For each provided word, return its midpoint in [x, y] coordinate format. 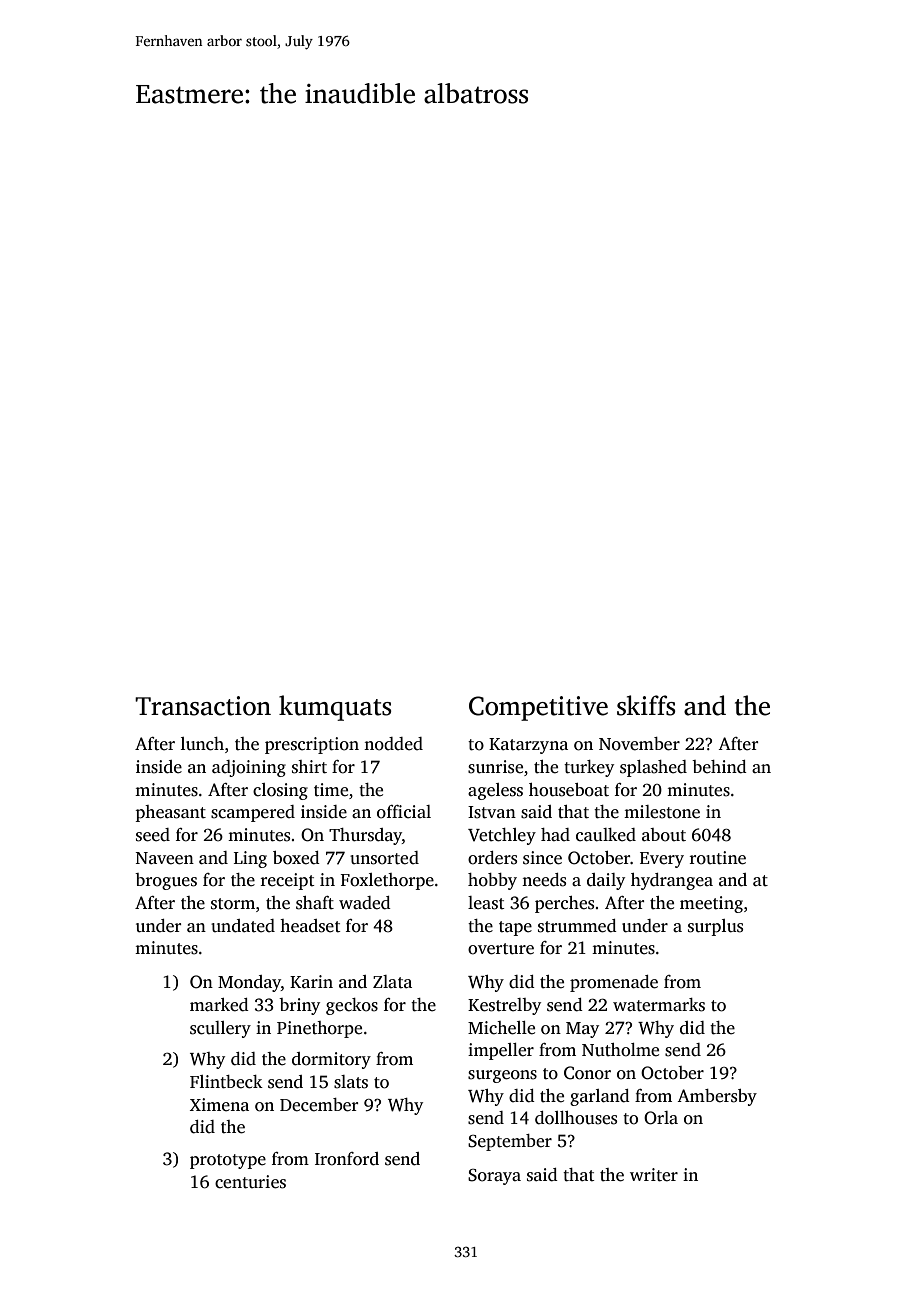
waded [365, 903]
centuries [250, 1182]
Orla [661, 1118]
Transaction [203, 706]
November [639, 744]
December [319, 1105]
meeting [711, 904]
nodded [393, 744]
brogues [166, 881]
